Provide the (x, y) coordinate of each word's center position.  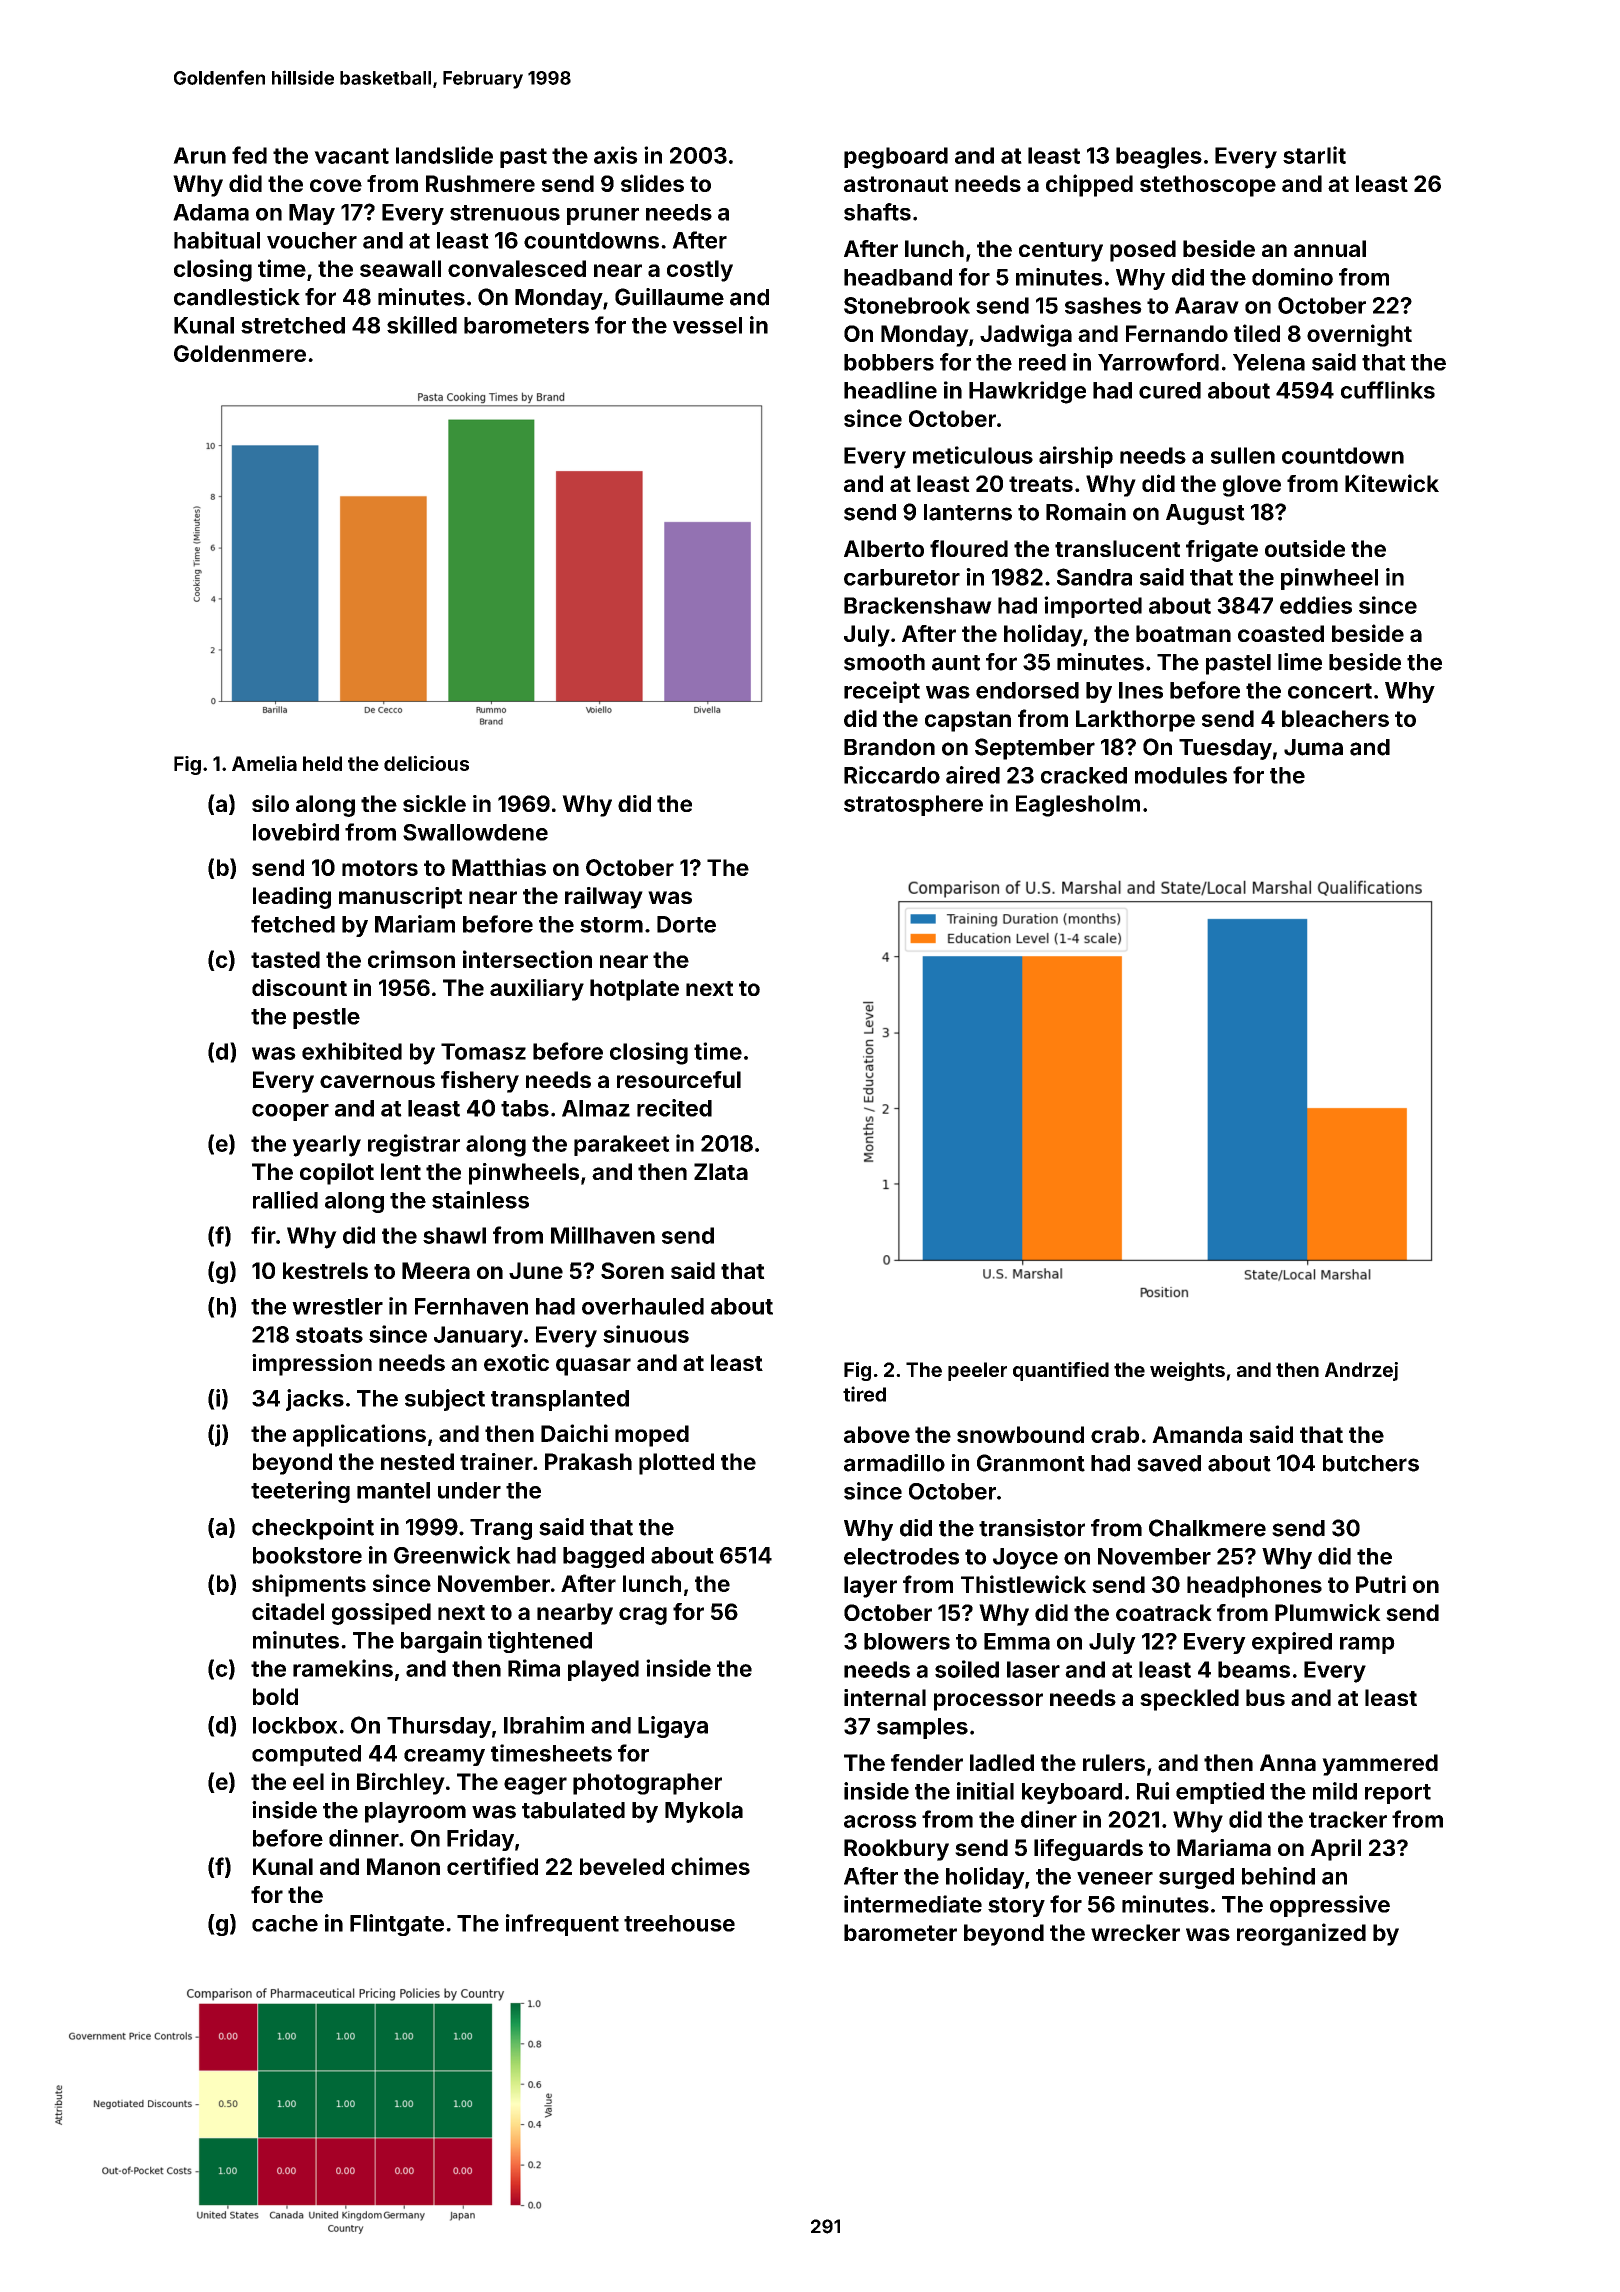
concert (1330, 691)
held (322, 763)
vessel (707, 325)
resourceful (679, 1079)
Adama (211, 212)
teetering (300, 1492)
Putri (1381, 1584)
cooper (290, 1112)
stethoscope (1208, 186)
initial (985, 1791)
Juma (1313, 747)
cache (285, 1923)
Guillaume (669, 297)
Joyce (1025, 1558)
